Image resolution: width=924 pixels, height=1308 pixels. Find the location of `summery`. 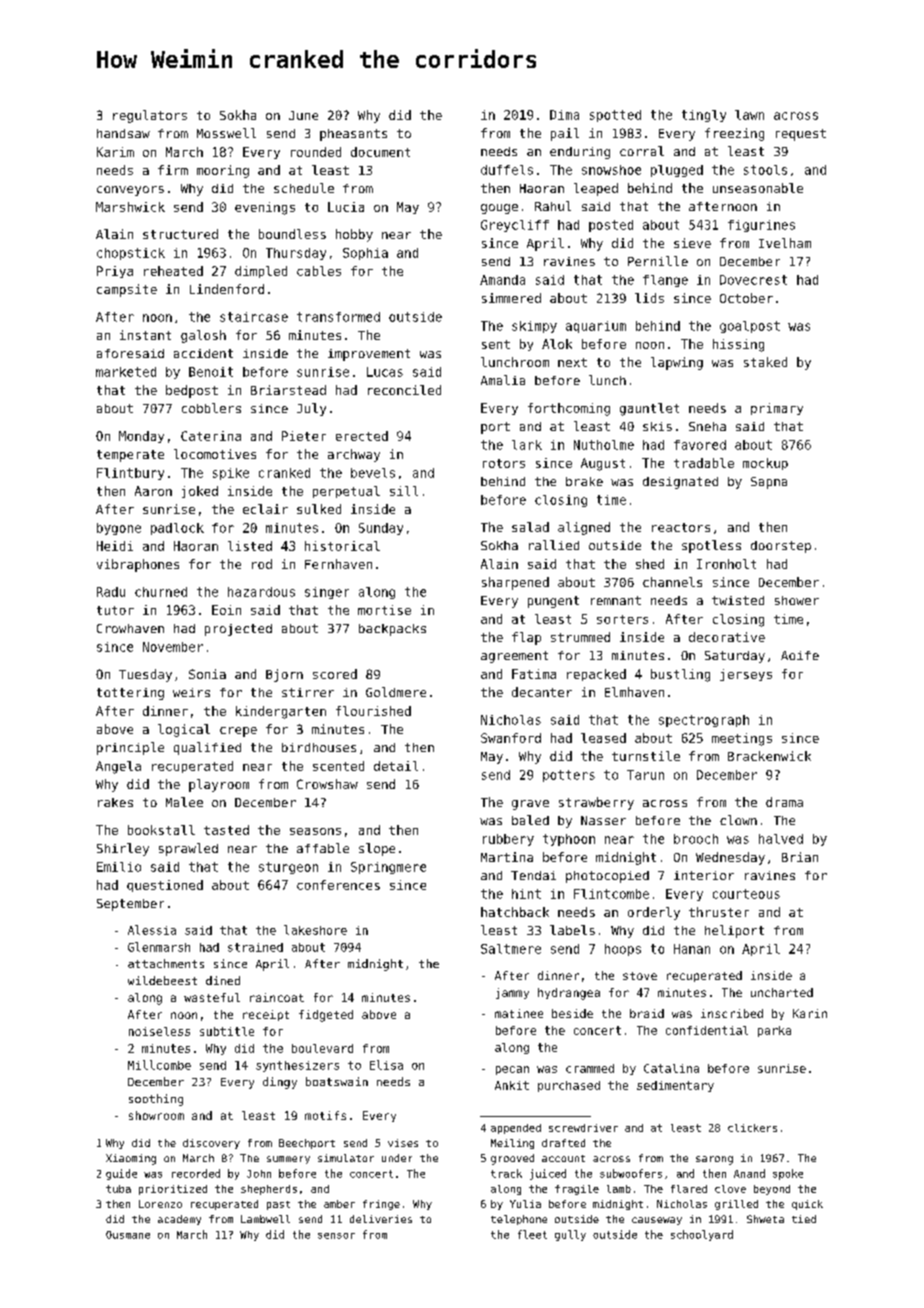

summery is located at coordinates (288, 1160).
